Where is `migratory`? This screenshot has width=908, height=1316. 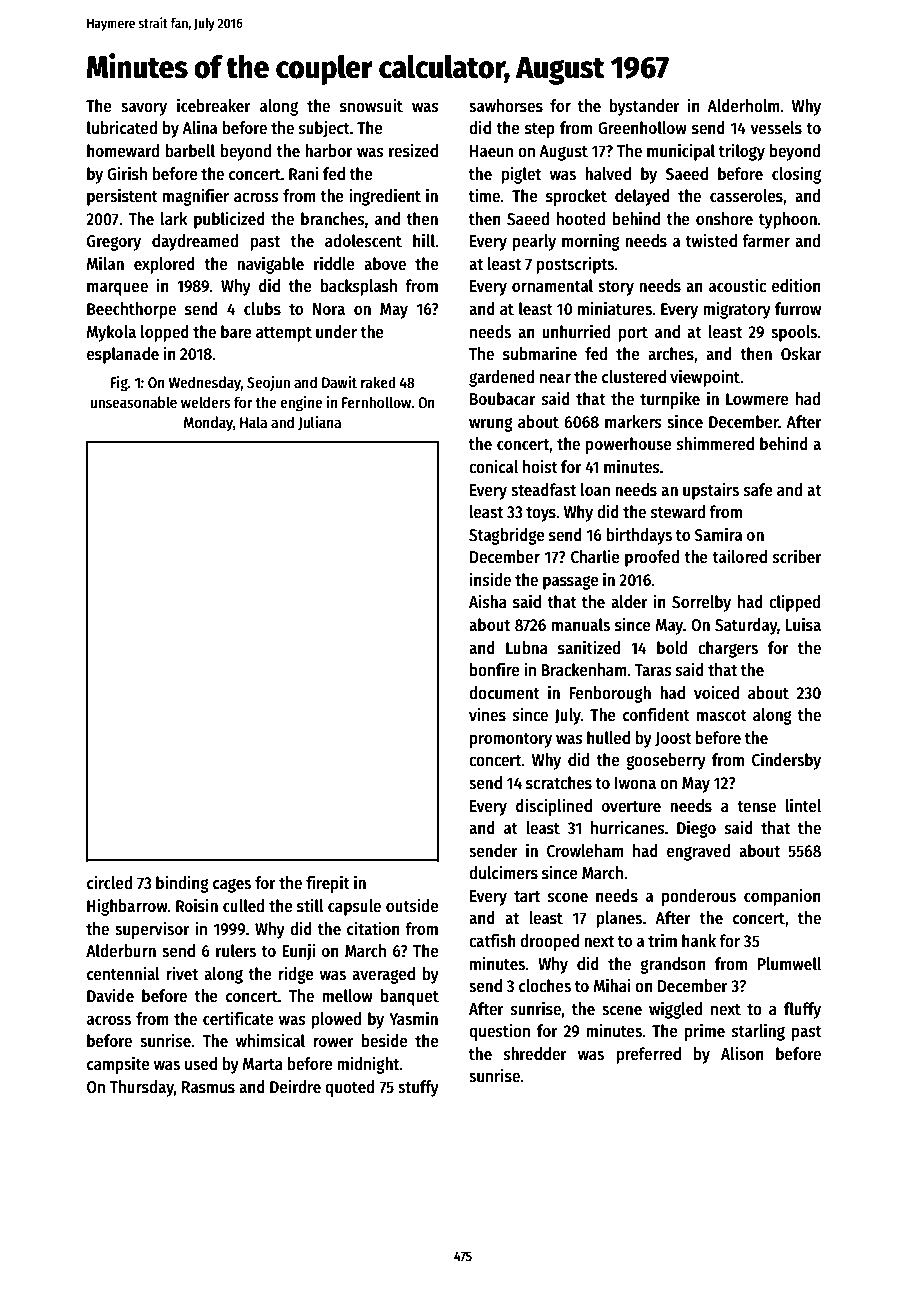
migratory is located at coordinates (737, 310).
